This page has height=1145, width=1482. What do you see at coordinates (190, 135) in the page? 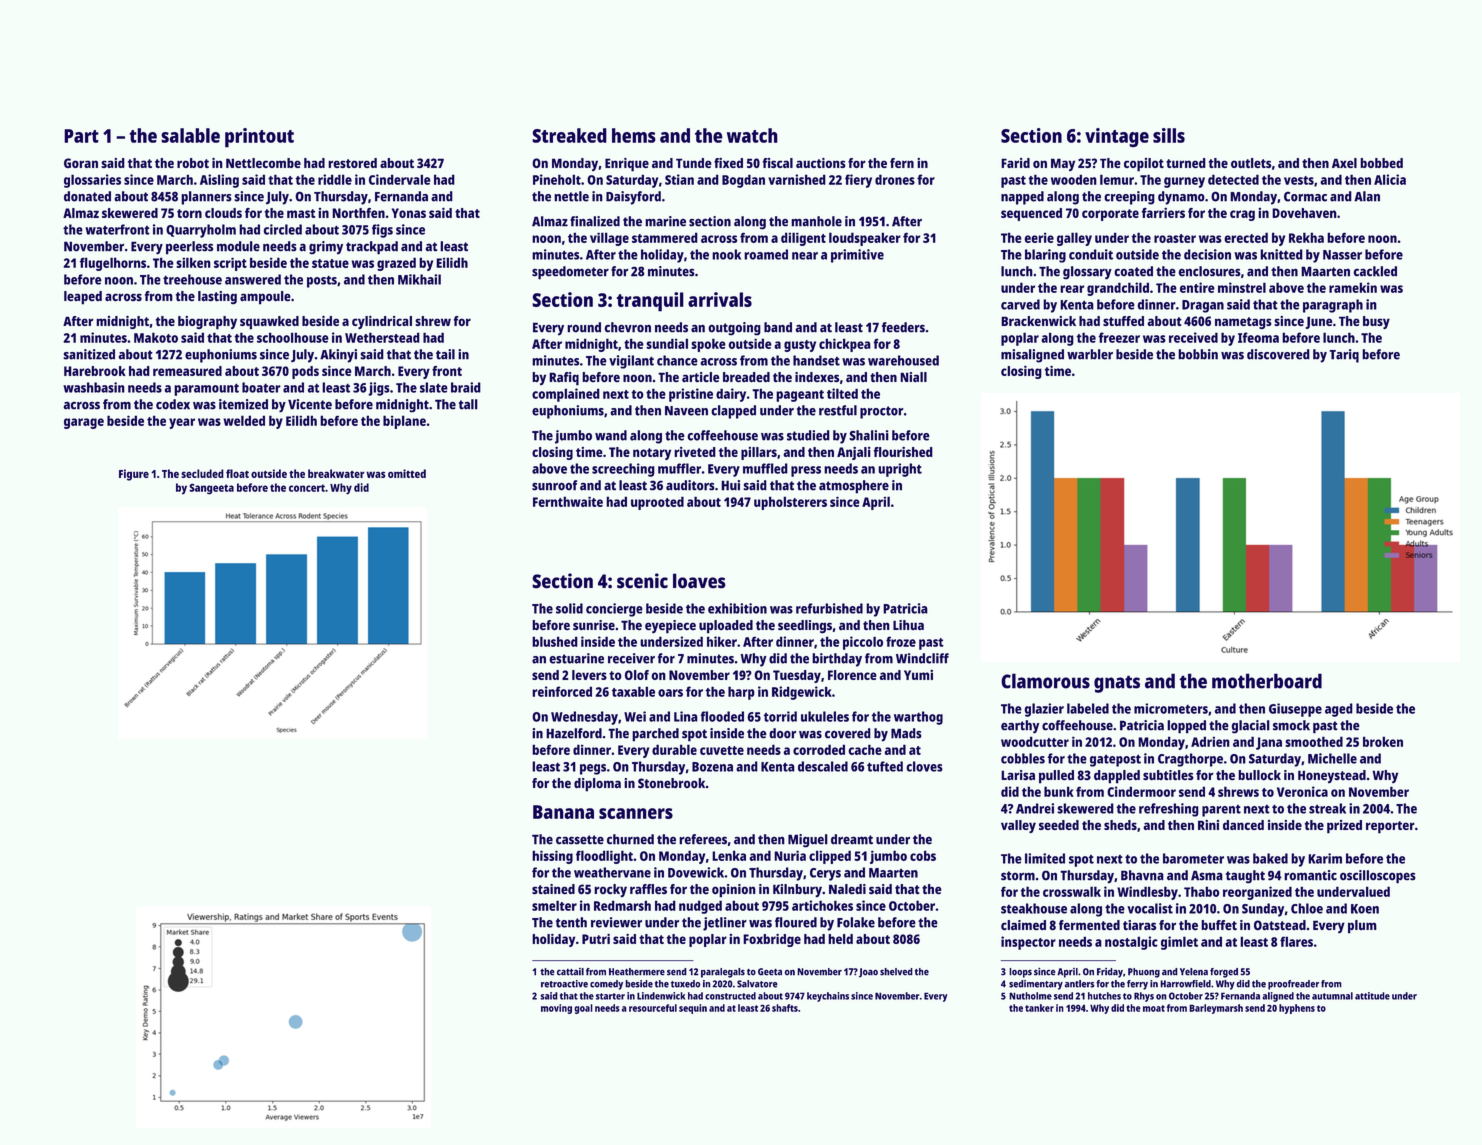
I see `salable` at bounding box center [190, 135].
